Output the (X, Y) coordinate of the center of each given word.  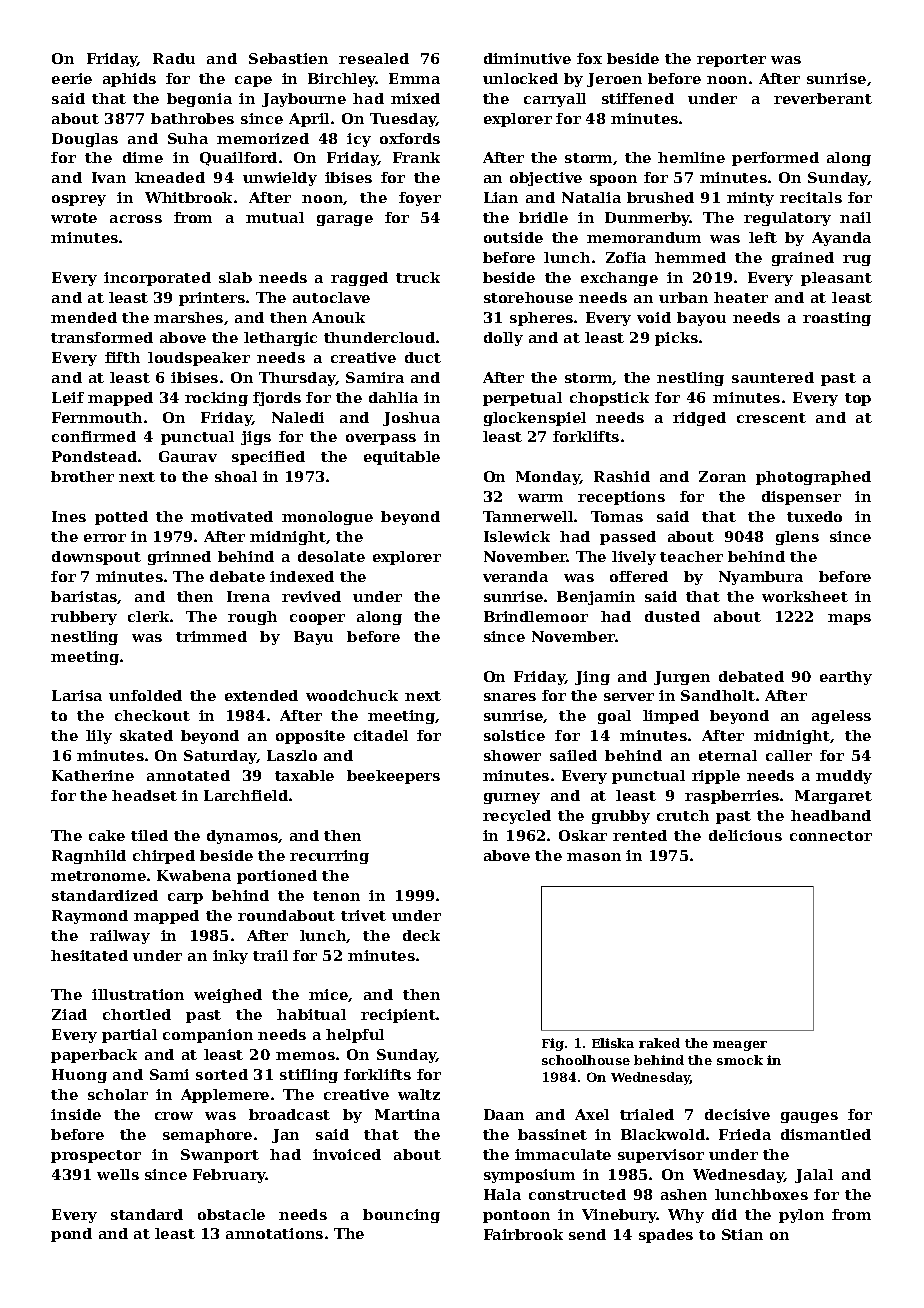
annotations (274, 1233)
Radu (174, 58)
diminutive (527, 58)
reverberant (823, 98)
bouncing (401, 1216)
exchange (619, 279)
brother (82, 476)
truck (418, 277)
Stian (742, 1234)
